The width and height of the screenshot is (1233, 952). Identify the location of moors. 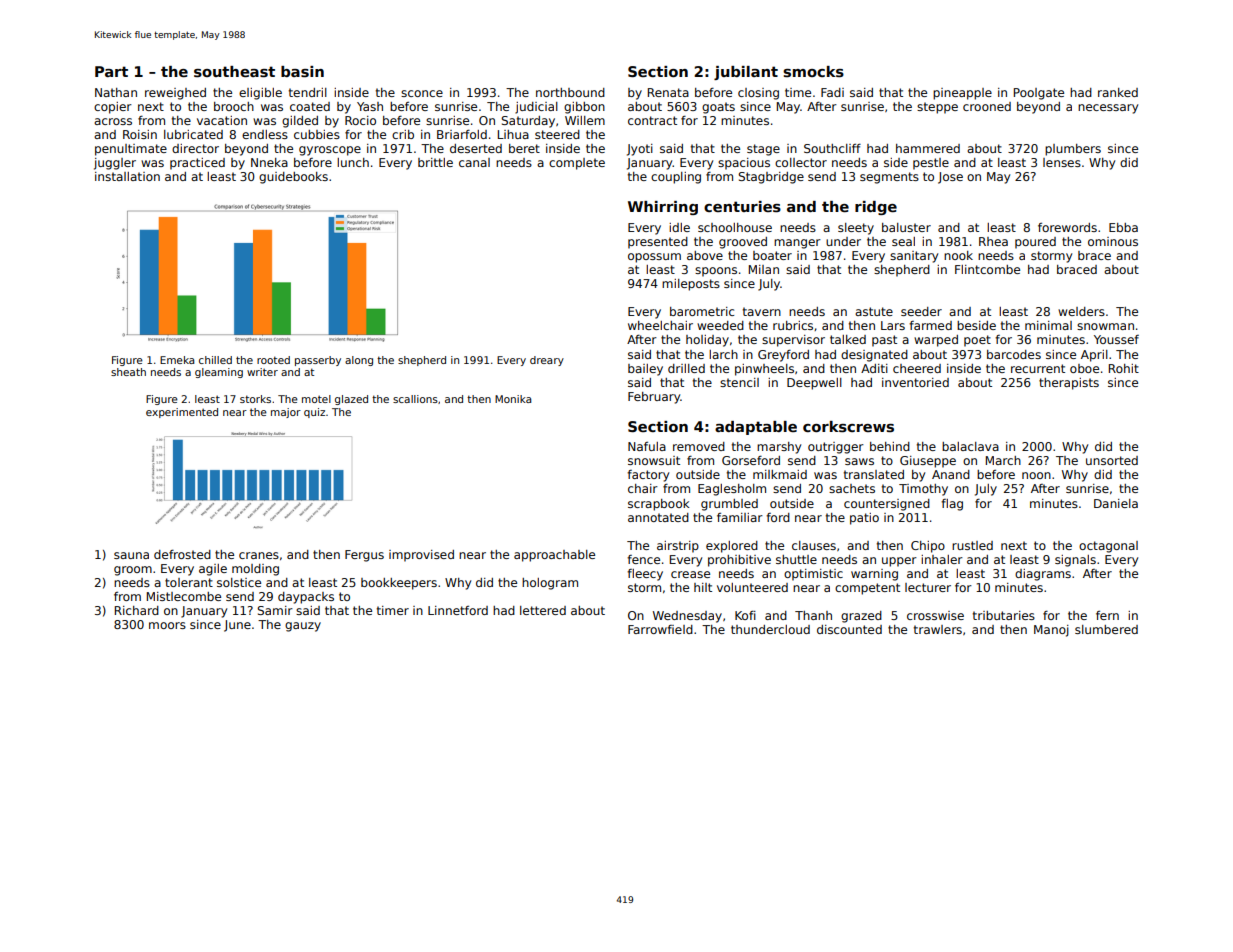
(167, 625).
